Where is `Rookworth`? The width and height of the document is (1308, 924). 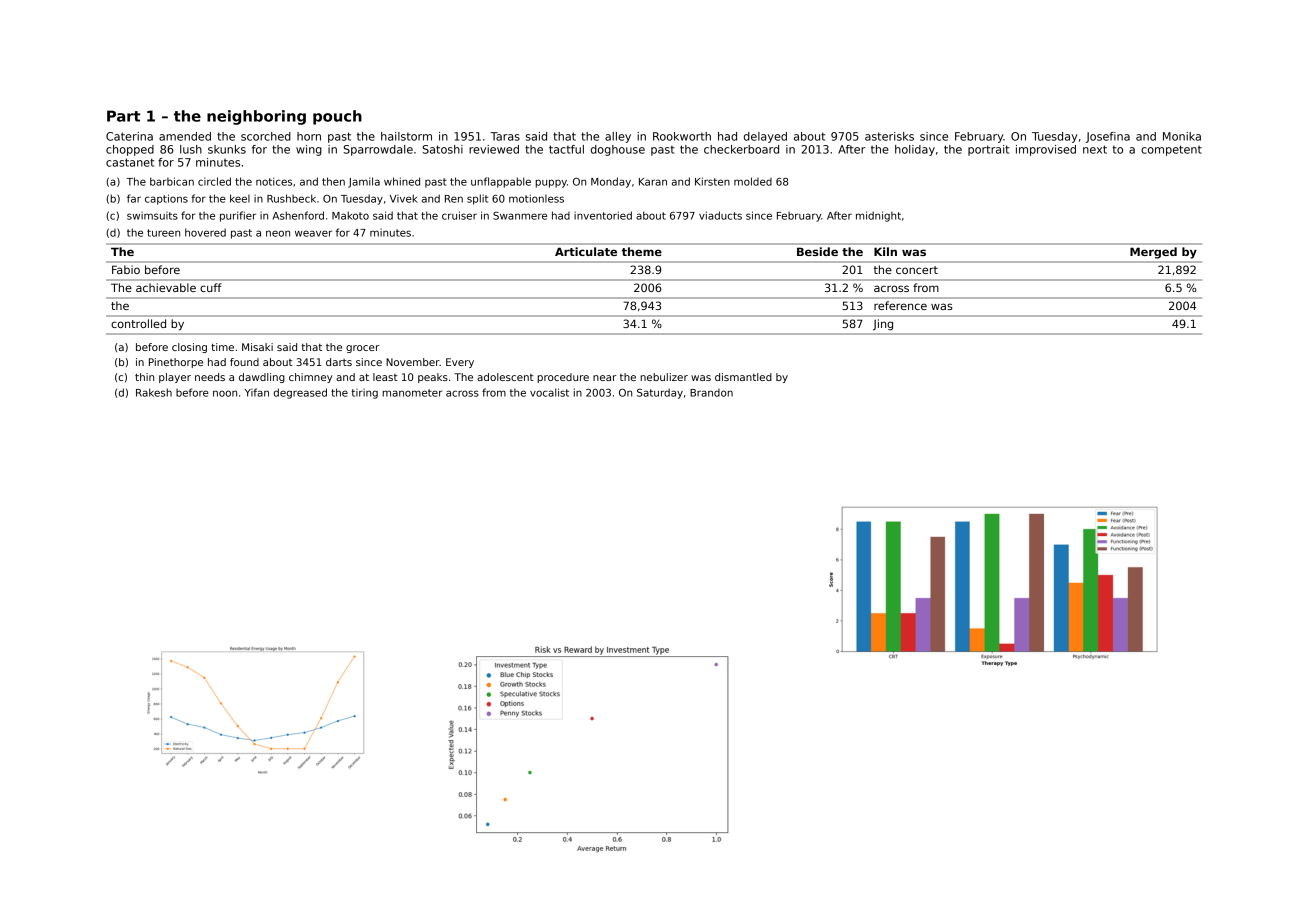 Rookworth is located at coordinates (682, 136).
